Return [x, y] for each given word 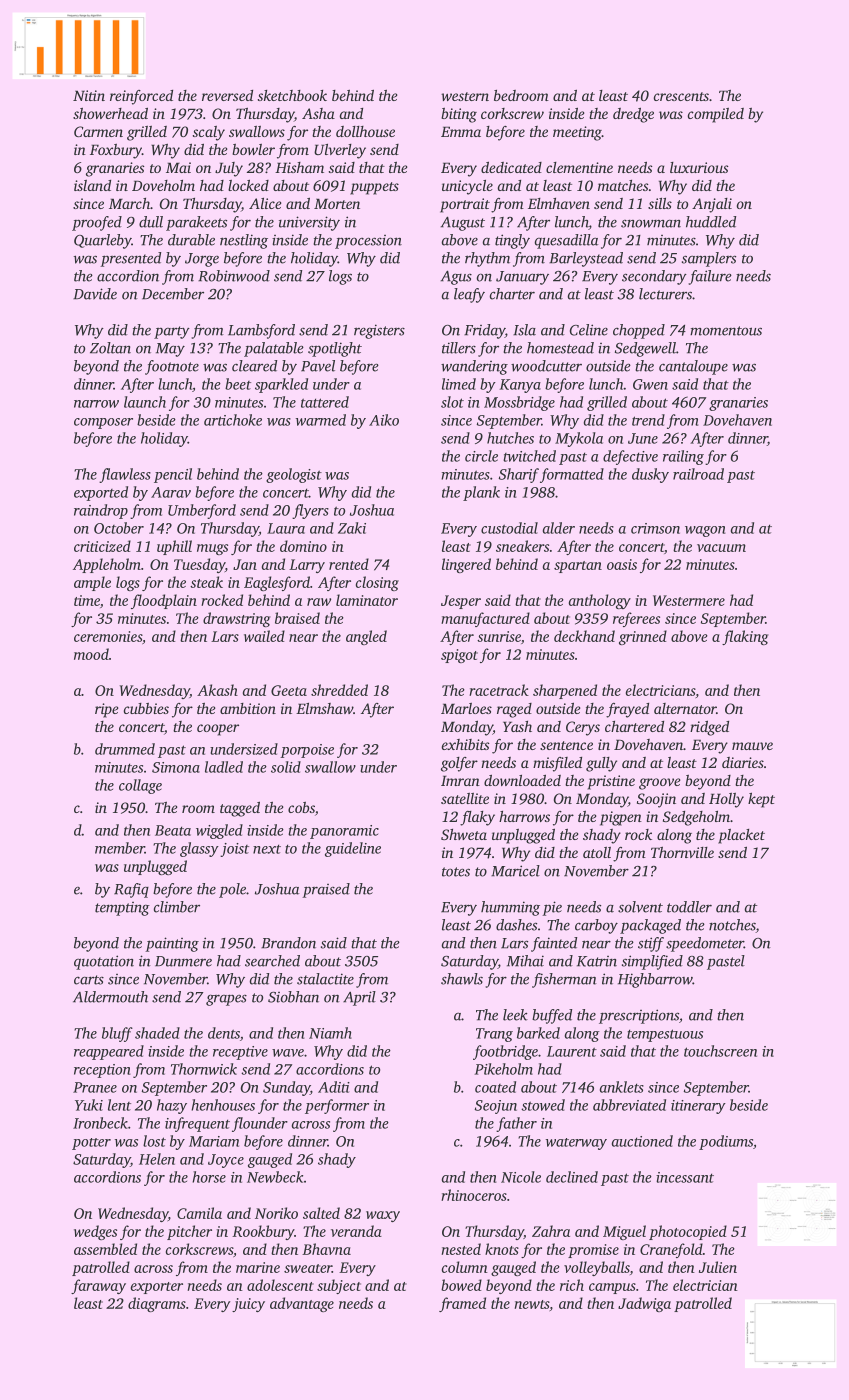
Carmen [98, 131]
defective [630, 457]
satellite [465, 798]
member [120, 848]
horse [209, 1177]
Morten [337, 203]
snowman [651, 223]
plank [481, 493]
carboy [596, 926]
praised [326, 890]
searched [272, 961]
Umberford [202, 511]
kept [761, 800]
